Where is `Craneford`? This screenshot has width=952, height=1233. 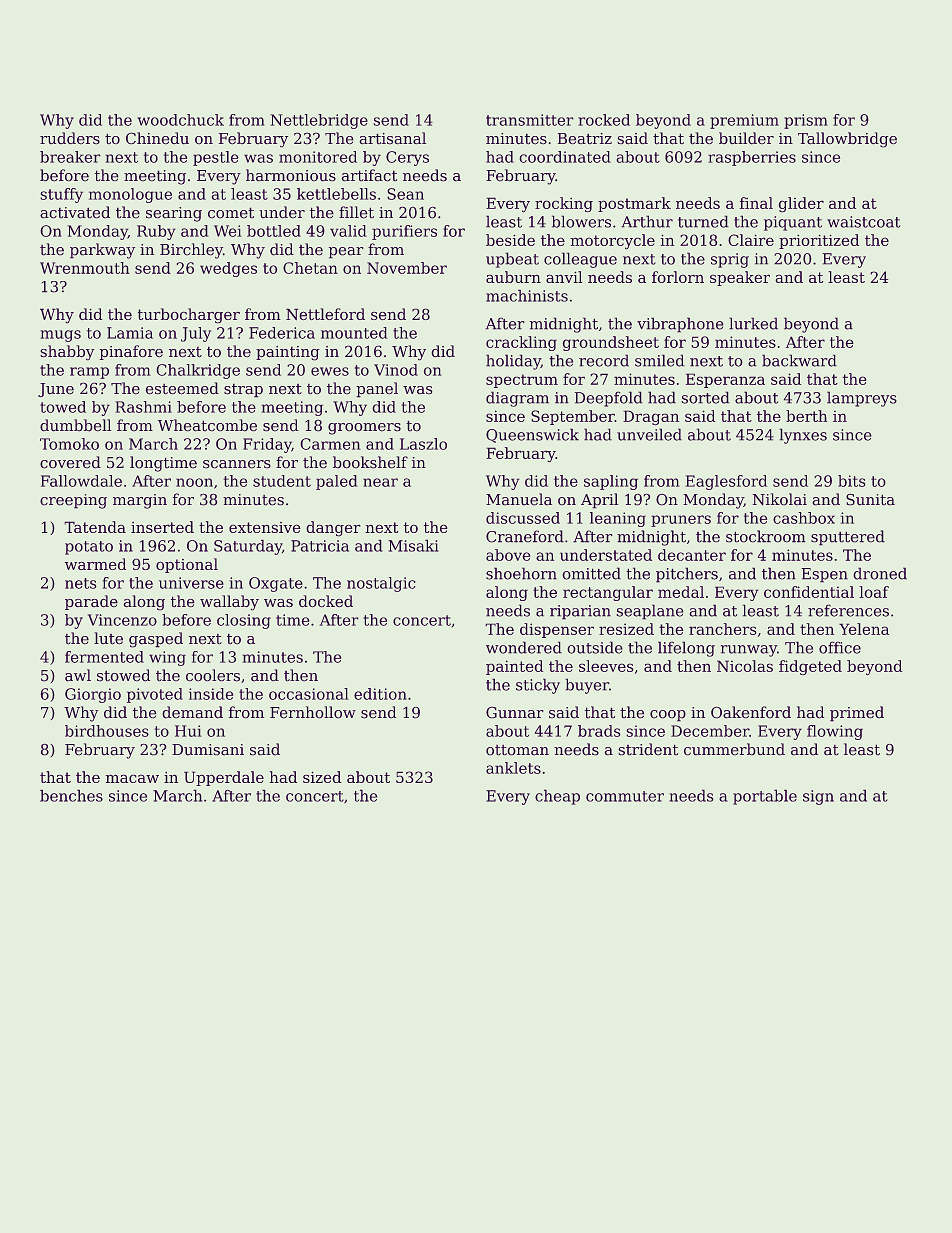 Craneford is located at coordinates (525, 536).
